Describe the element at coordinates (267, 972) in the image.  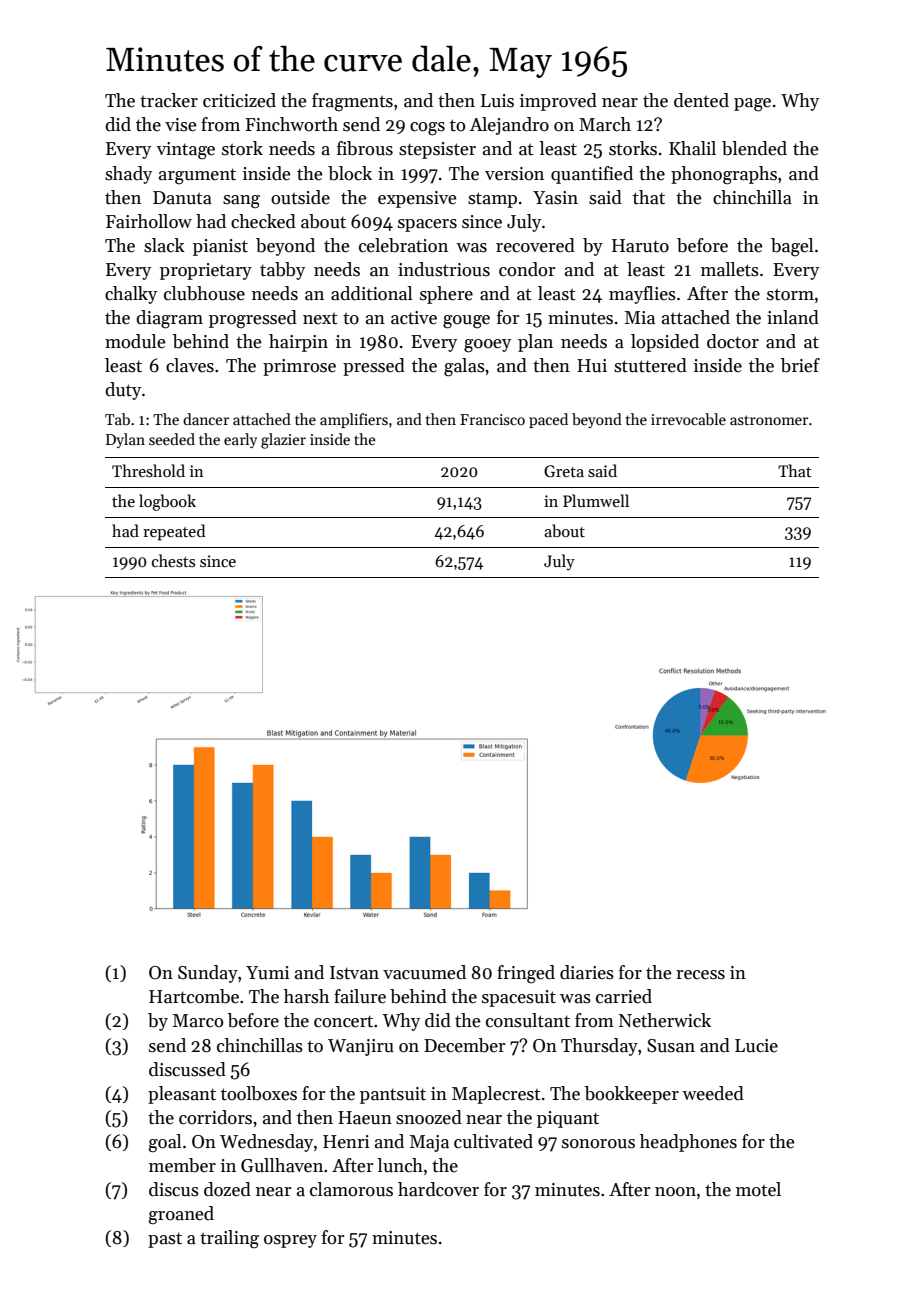
I see `Yumi` at that location.
